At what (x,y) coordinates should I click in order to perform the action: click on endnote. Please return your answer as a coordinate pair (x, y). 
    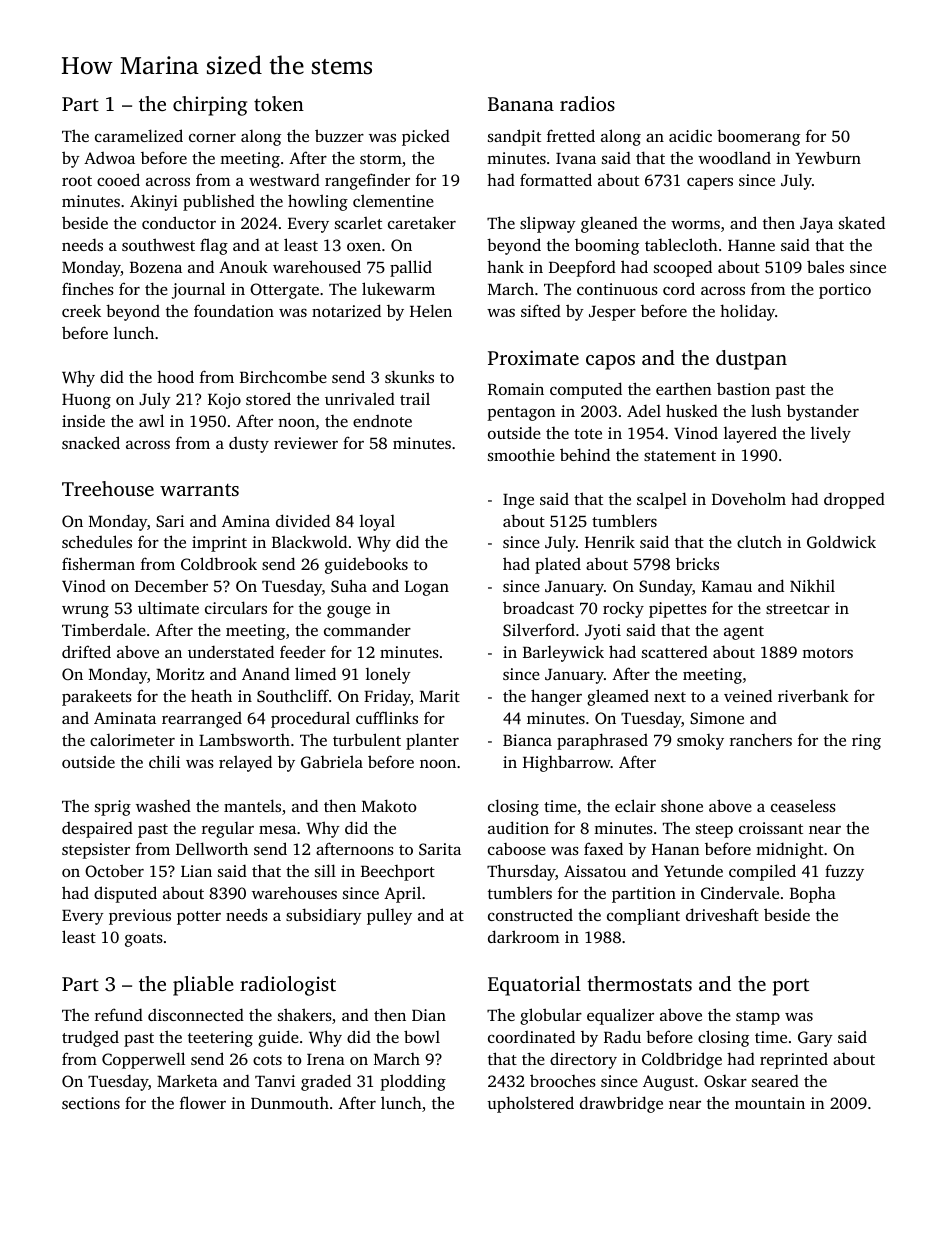
    Looking at the image, I should click on (382, 421).
